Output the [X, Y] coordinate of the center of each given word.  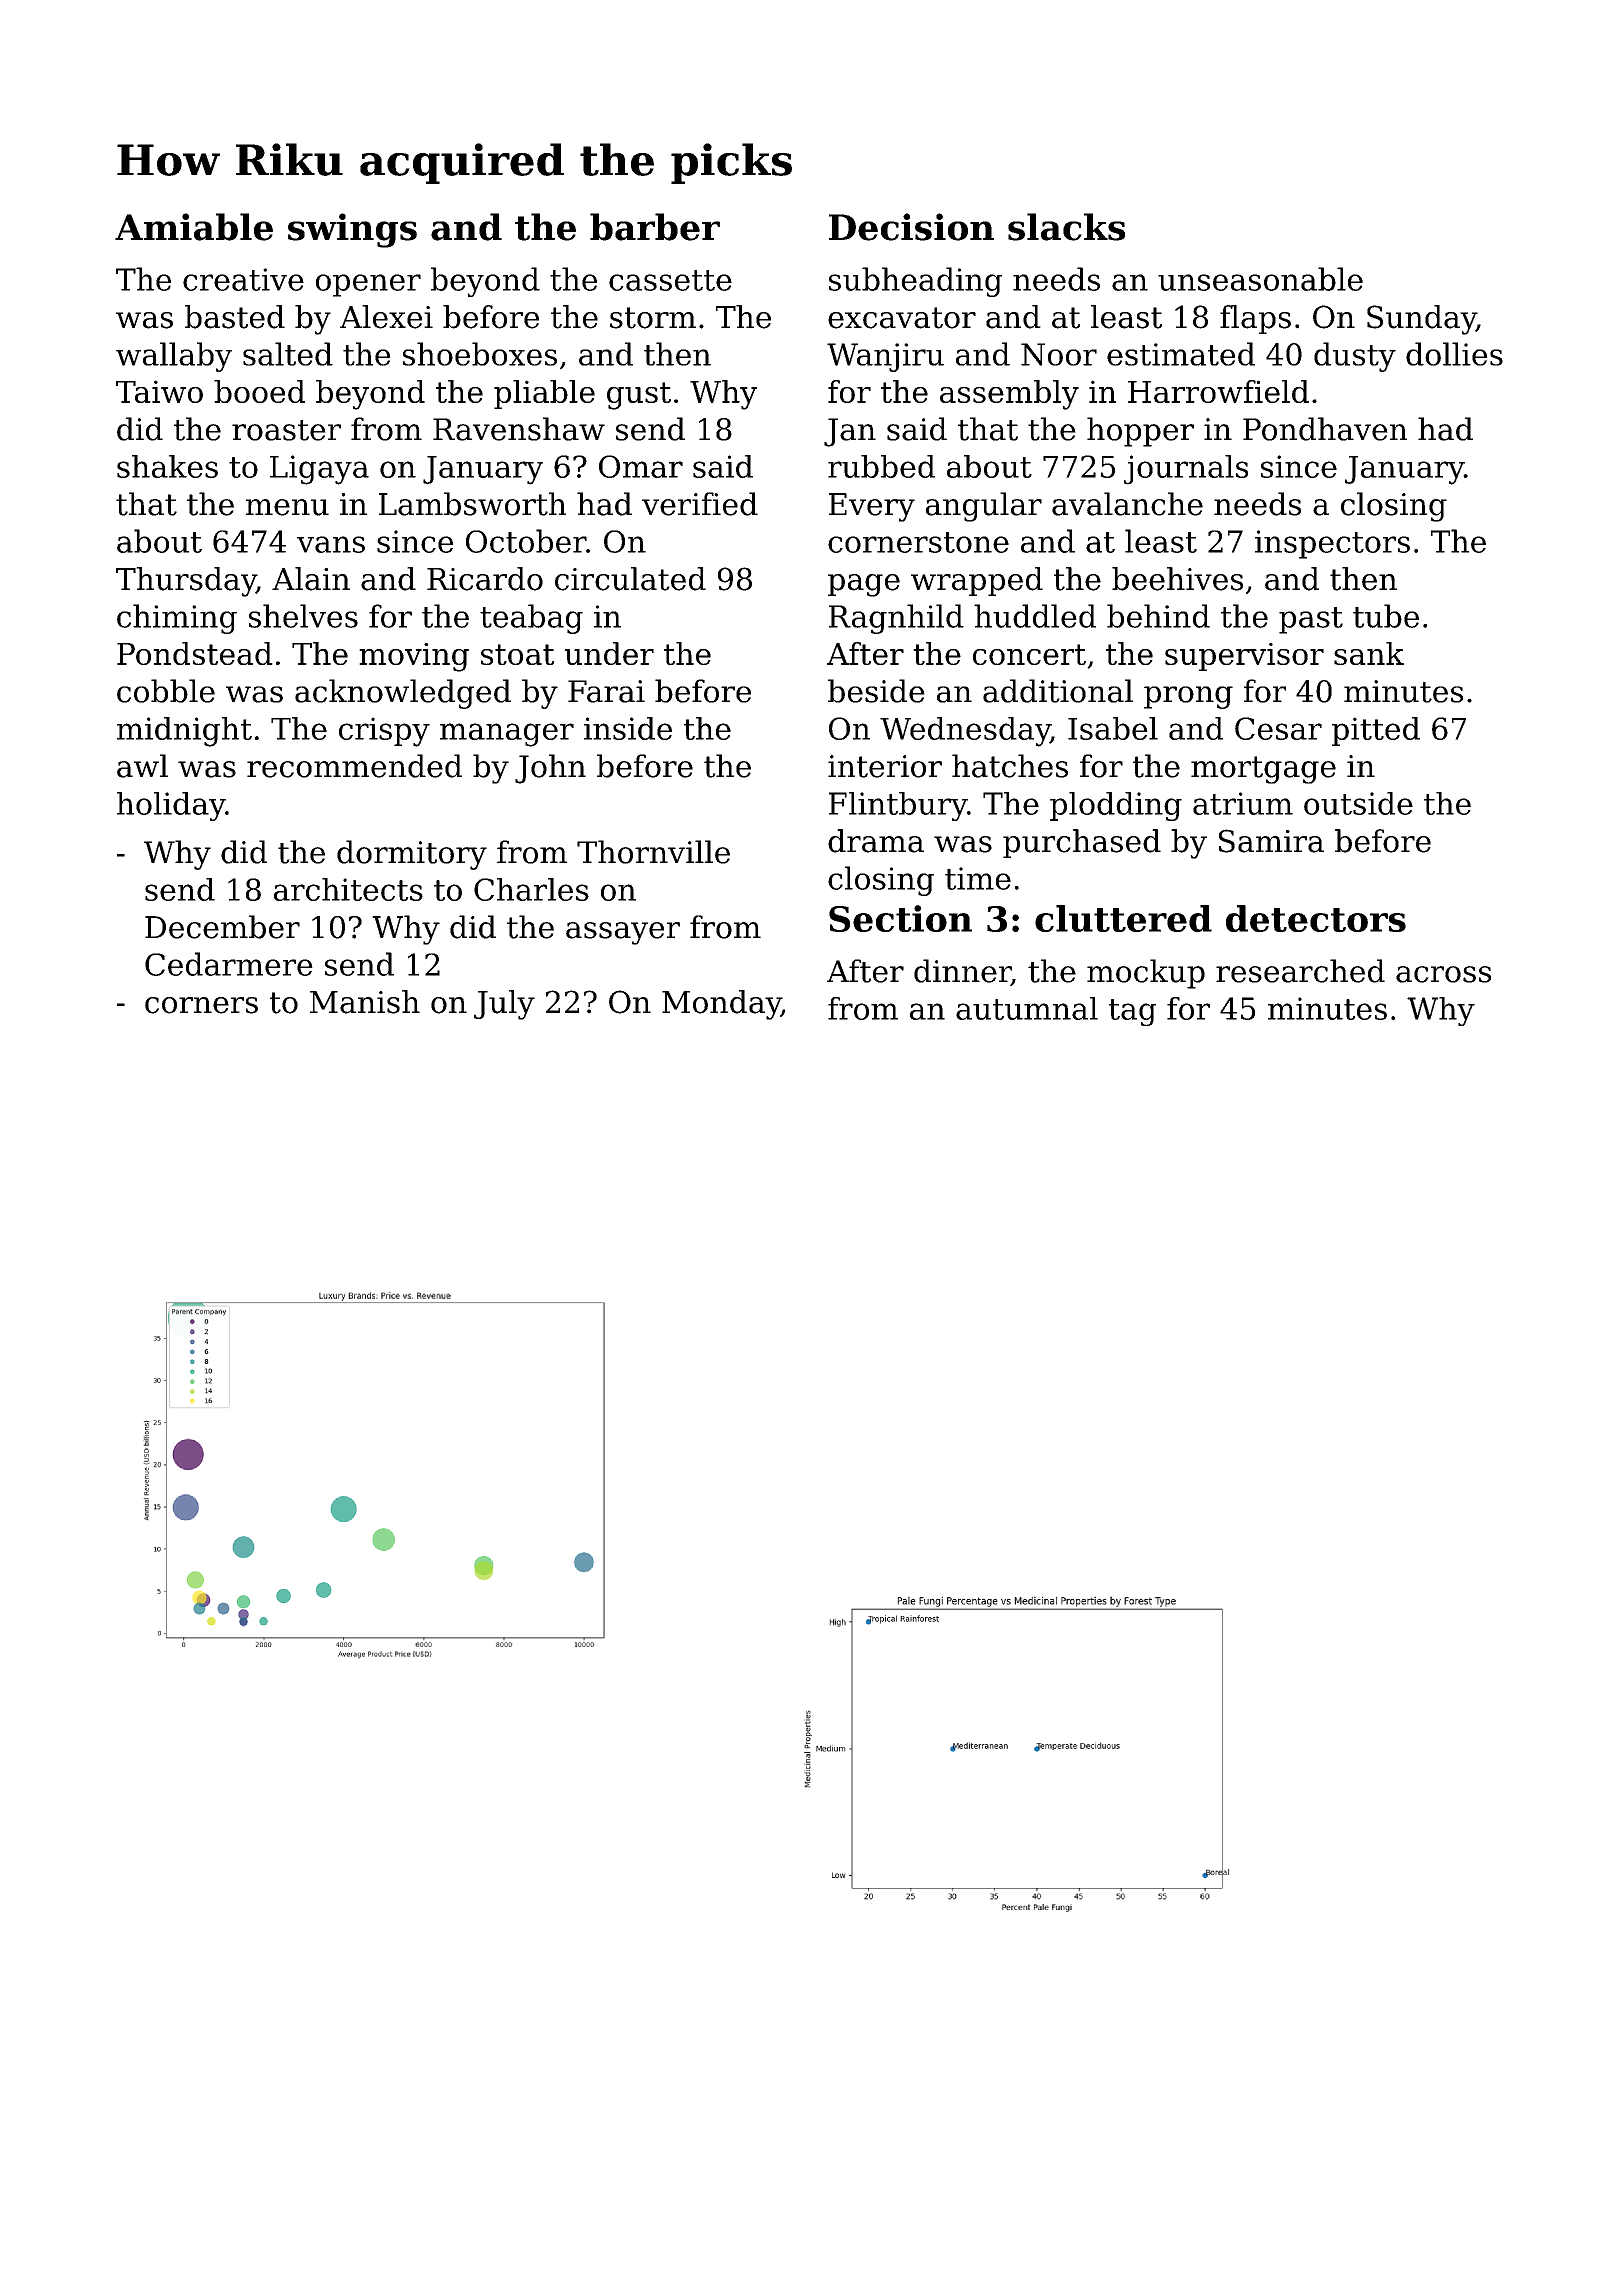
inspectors [1332, 544]
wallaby [174, 357]
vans [331, 544]
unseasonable [1260, 279]
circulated [630, 579]
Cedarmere [229, 964]
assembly [1009, 395]
